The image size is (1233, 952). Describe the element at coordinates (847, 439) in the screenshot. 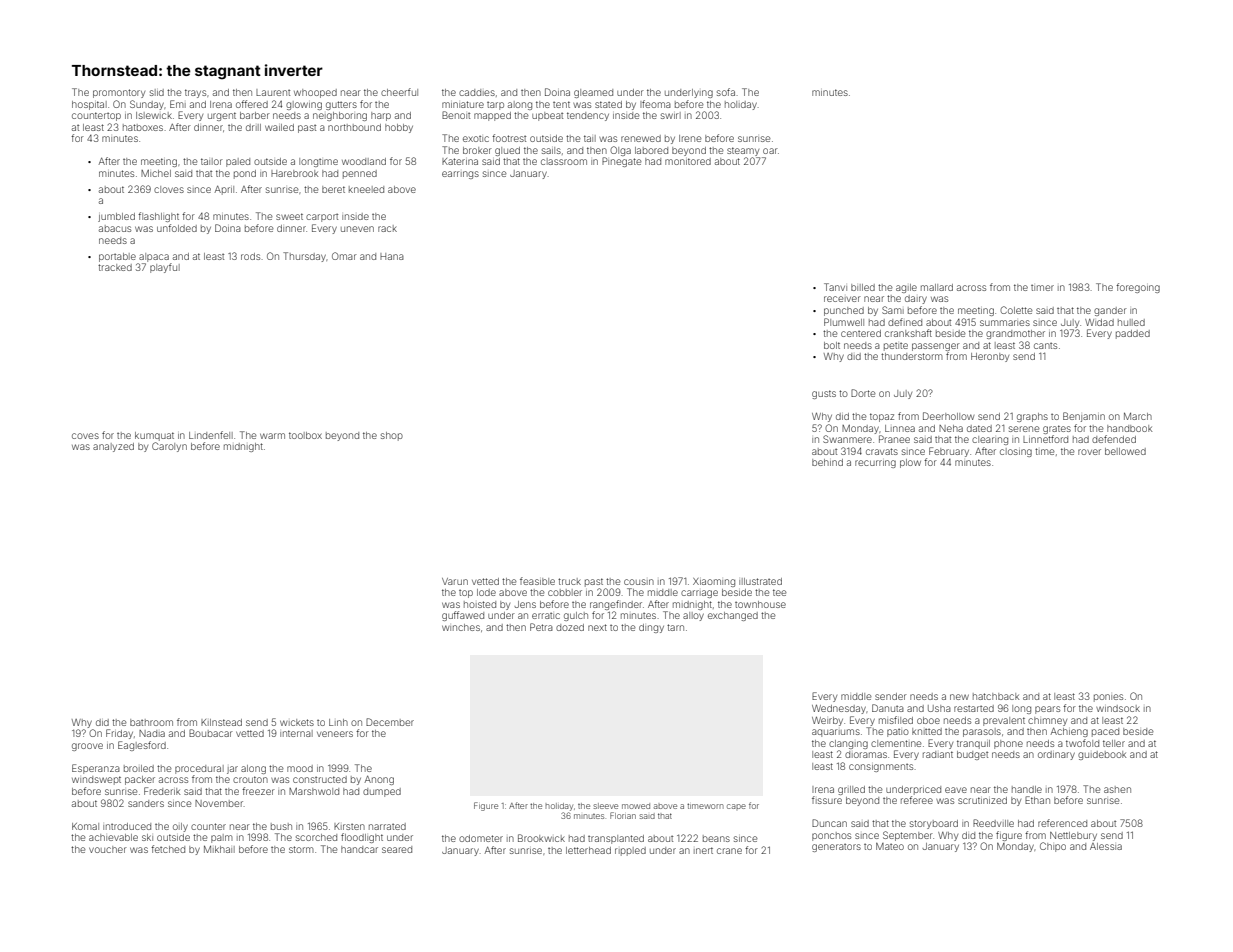

I see `Swanmere` at that location.
